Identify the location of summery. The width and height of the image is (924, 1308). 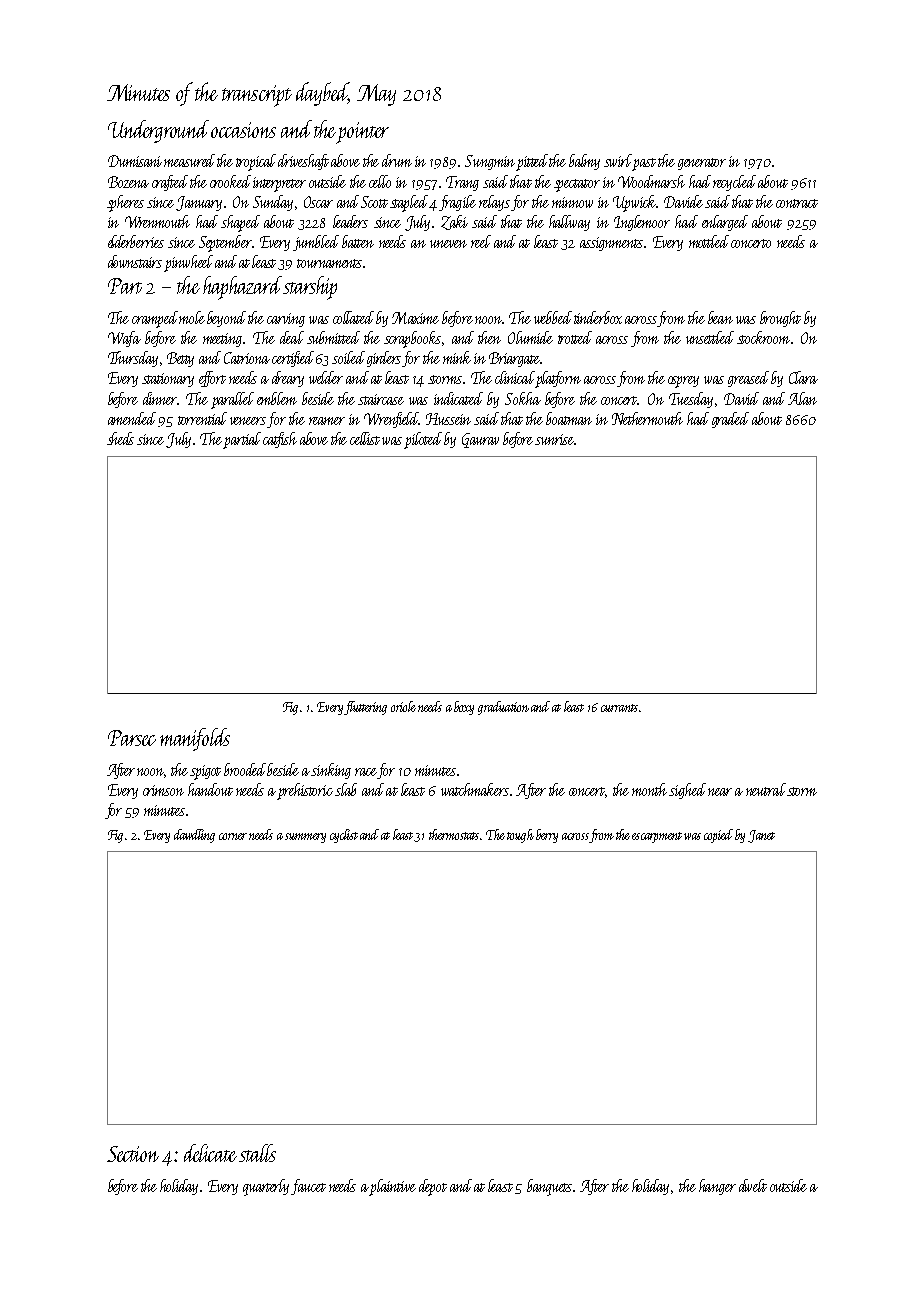
(305, 838).
